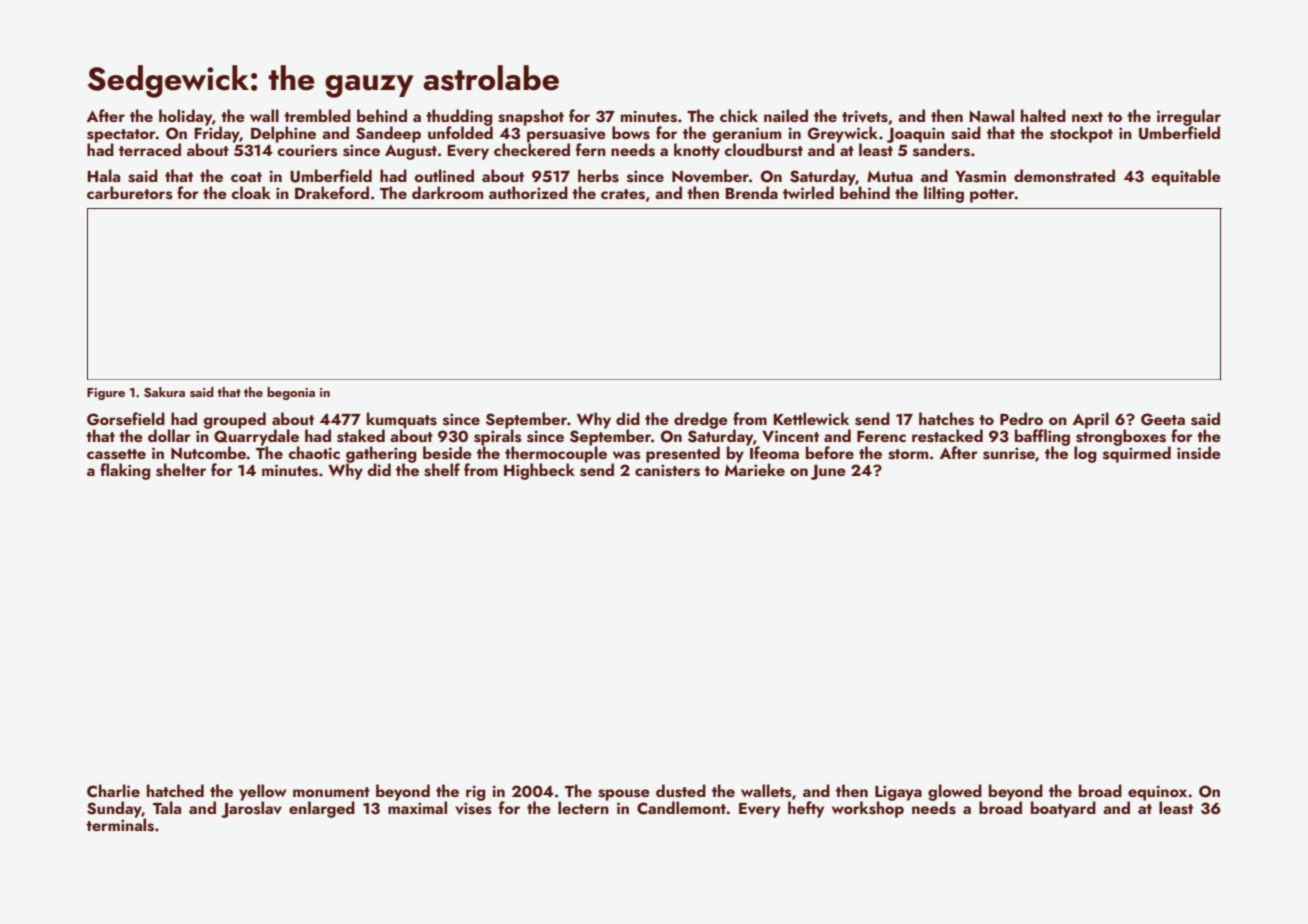 Image resolution: width=1308 pixels, height=924 pixels. What do you see at coordinates (623, 194) in the screenshot?
I see `crates` at bounding box center [623, 194].
